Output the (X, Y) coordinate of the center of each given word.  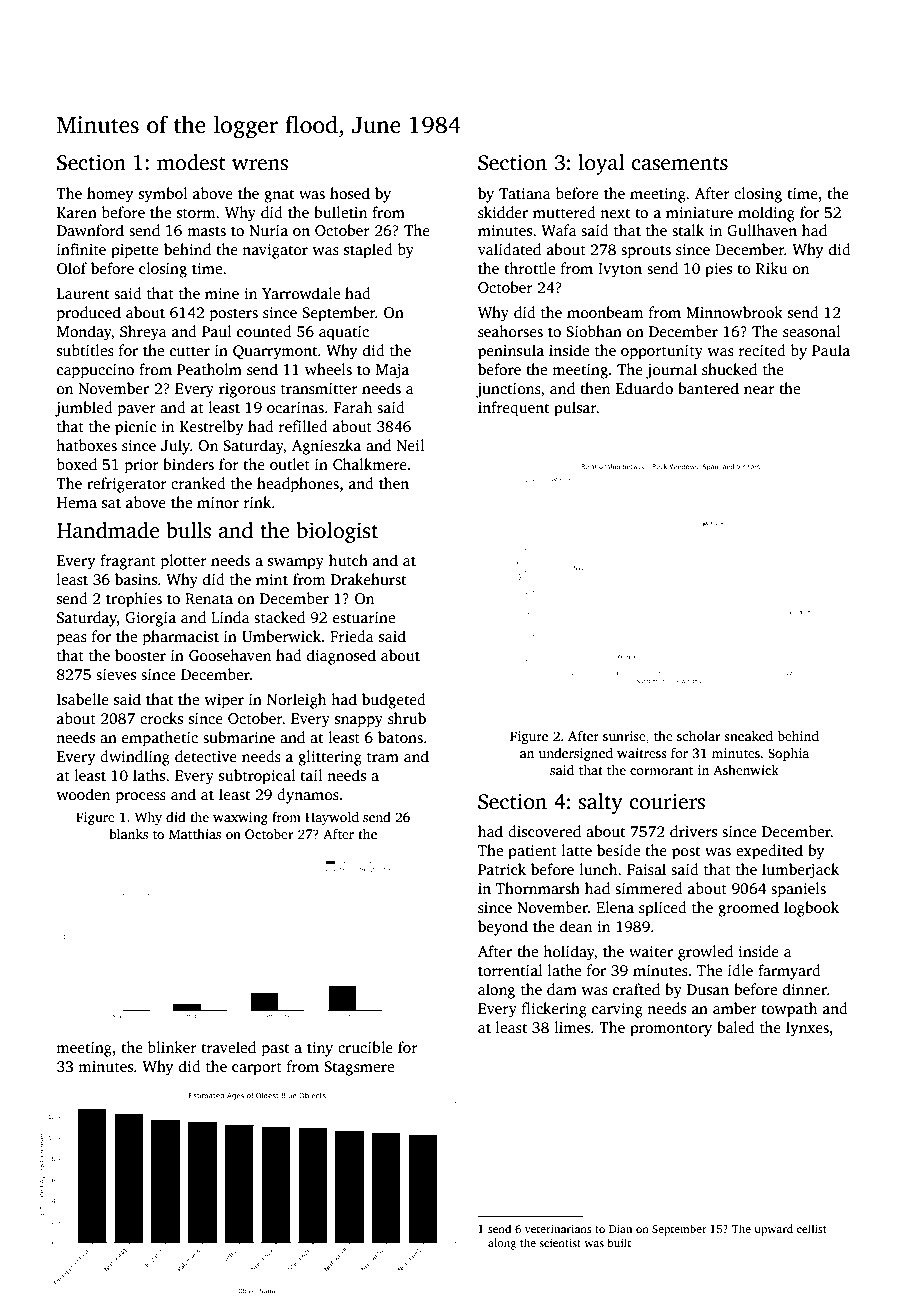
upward (774, 1230)
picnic (135, 428)
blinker (172, 1047)
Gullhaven (762, 230)
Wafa (559, 230)
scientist (560, 1243)
